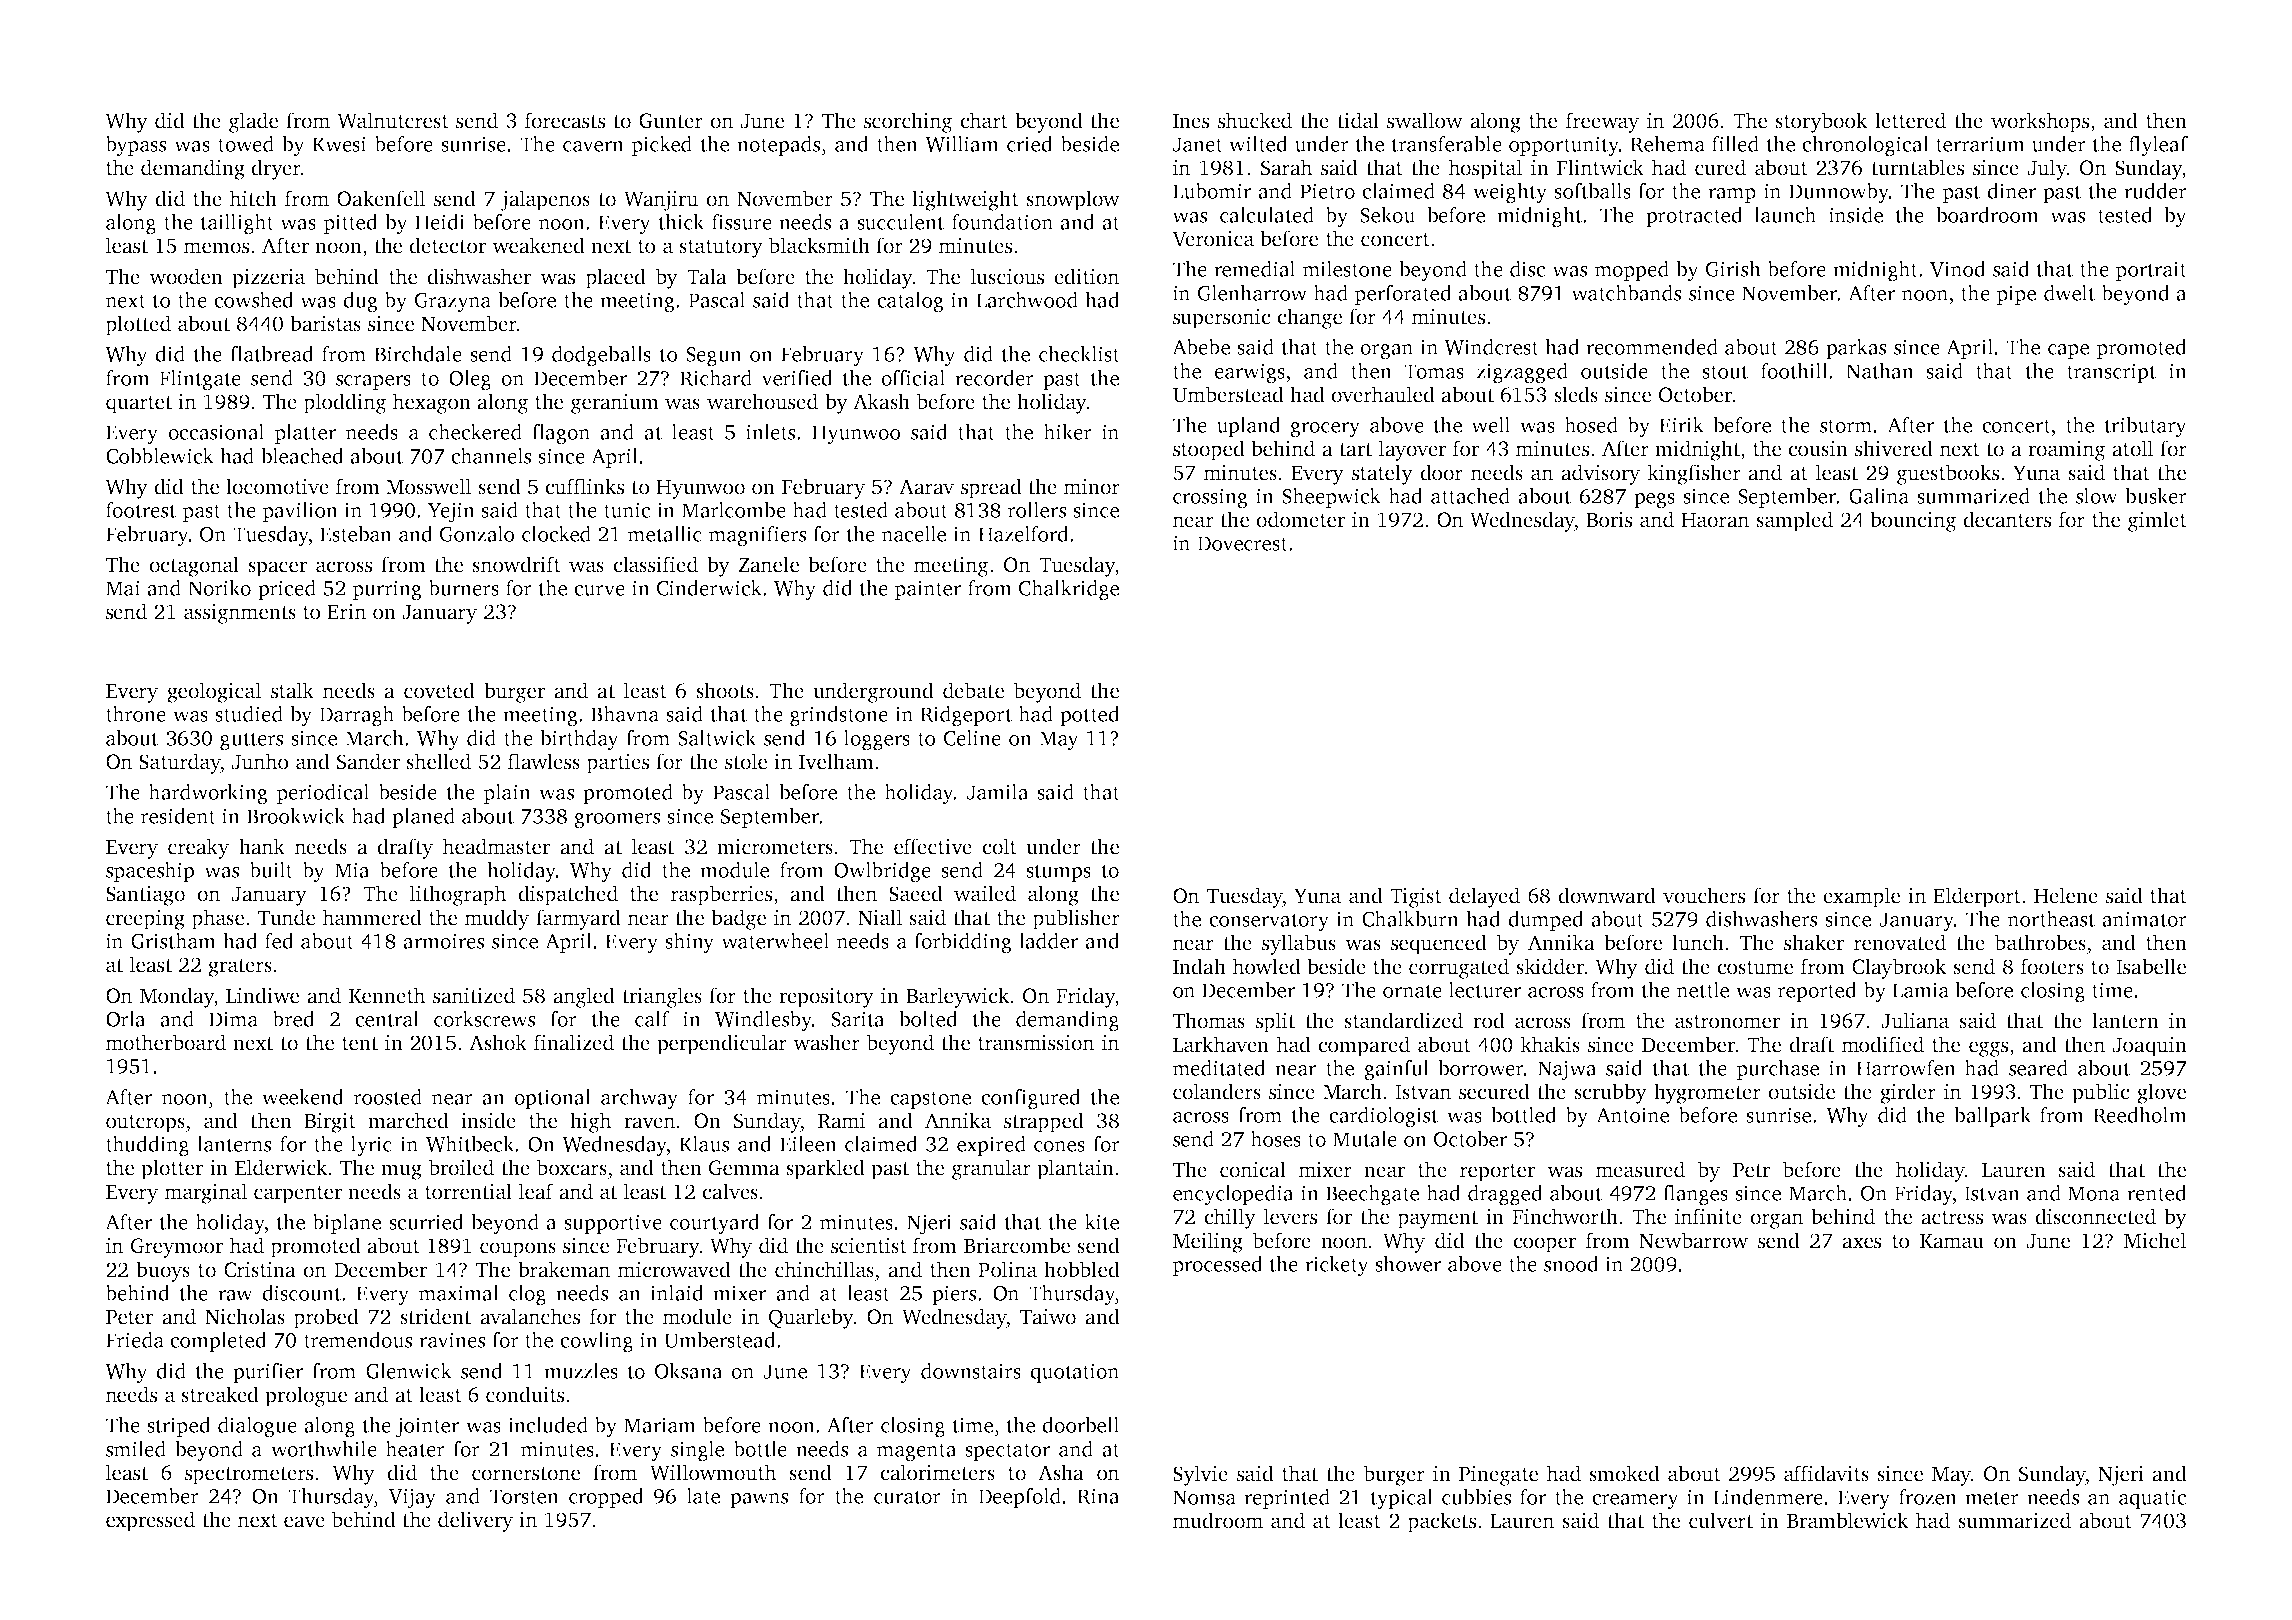 The height and width of the screenshot is (1620, 2292). I want to click on Tomas, so click(1434, 371).
